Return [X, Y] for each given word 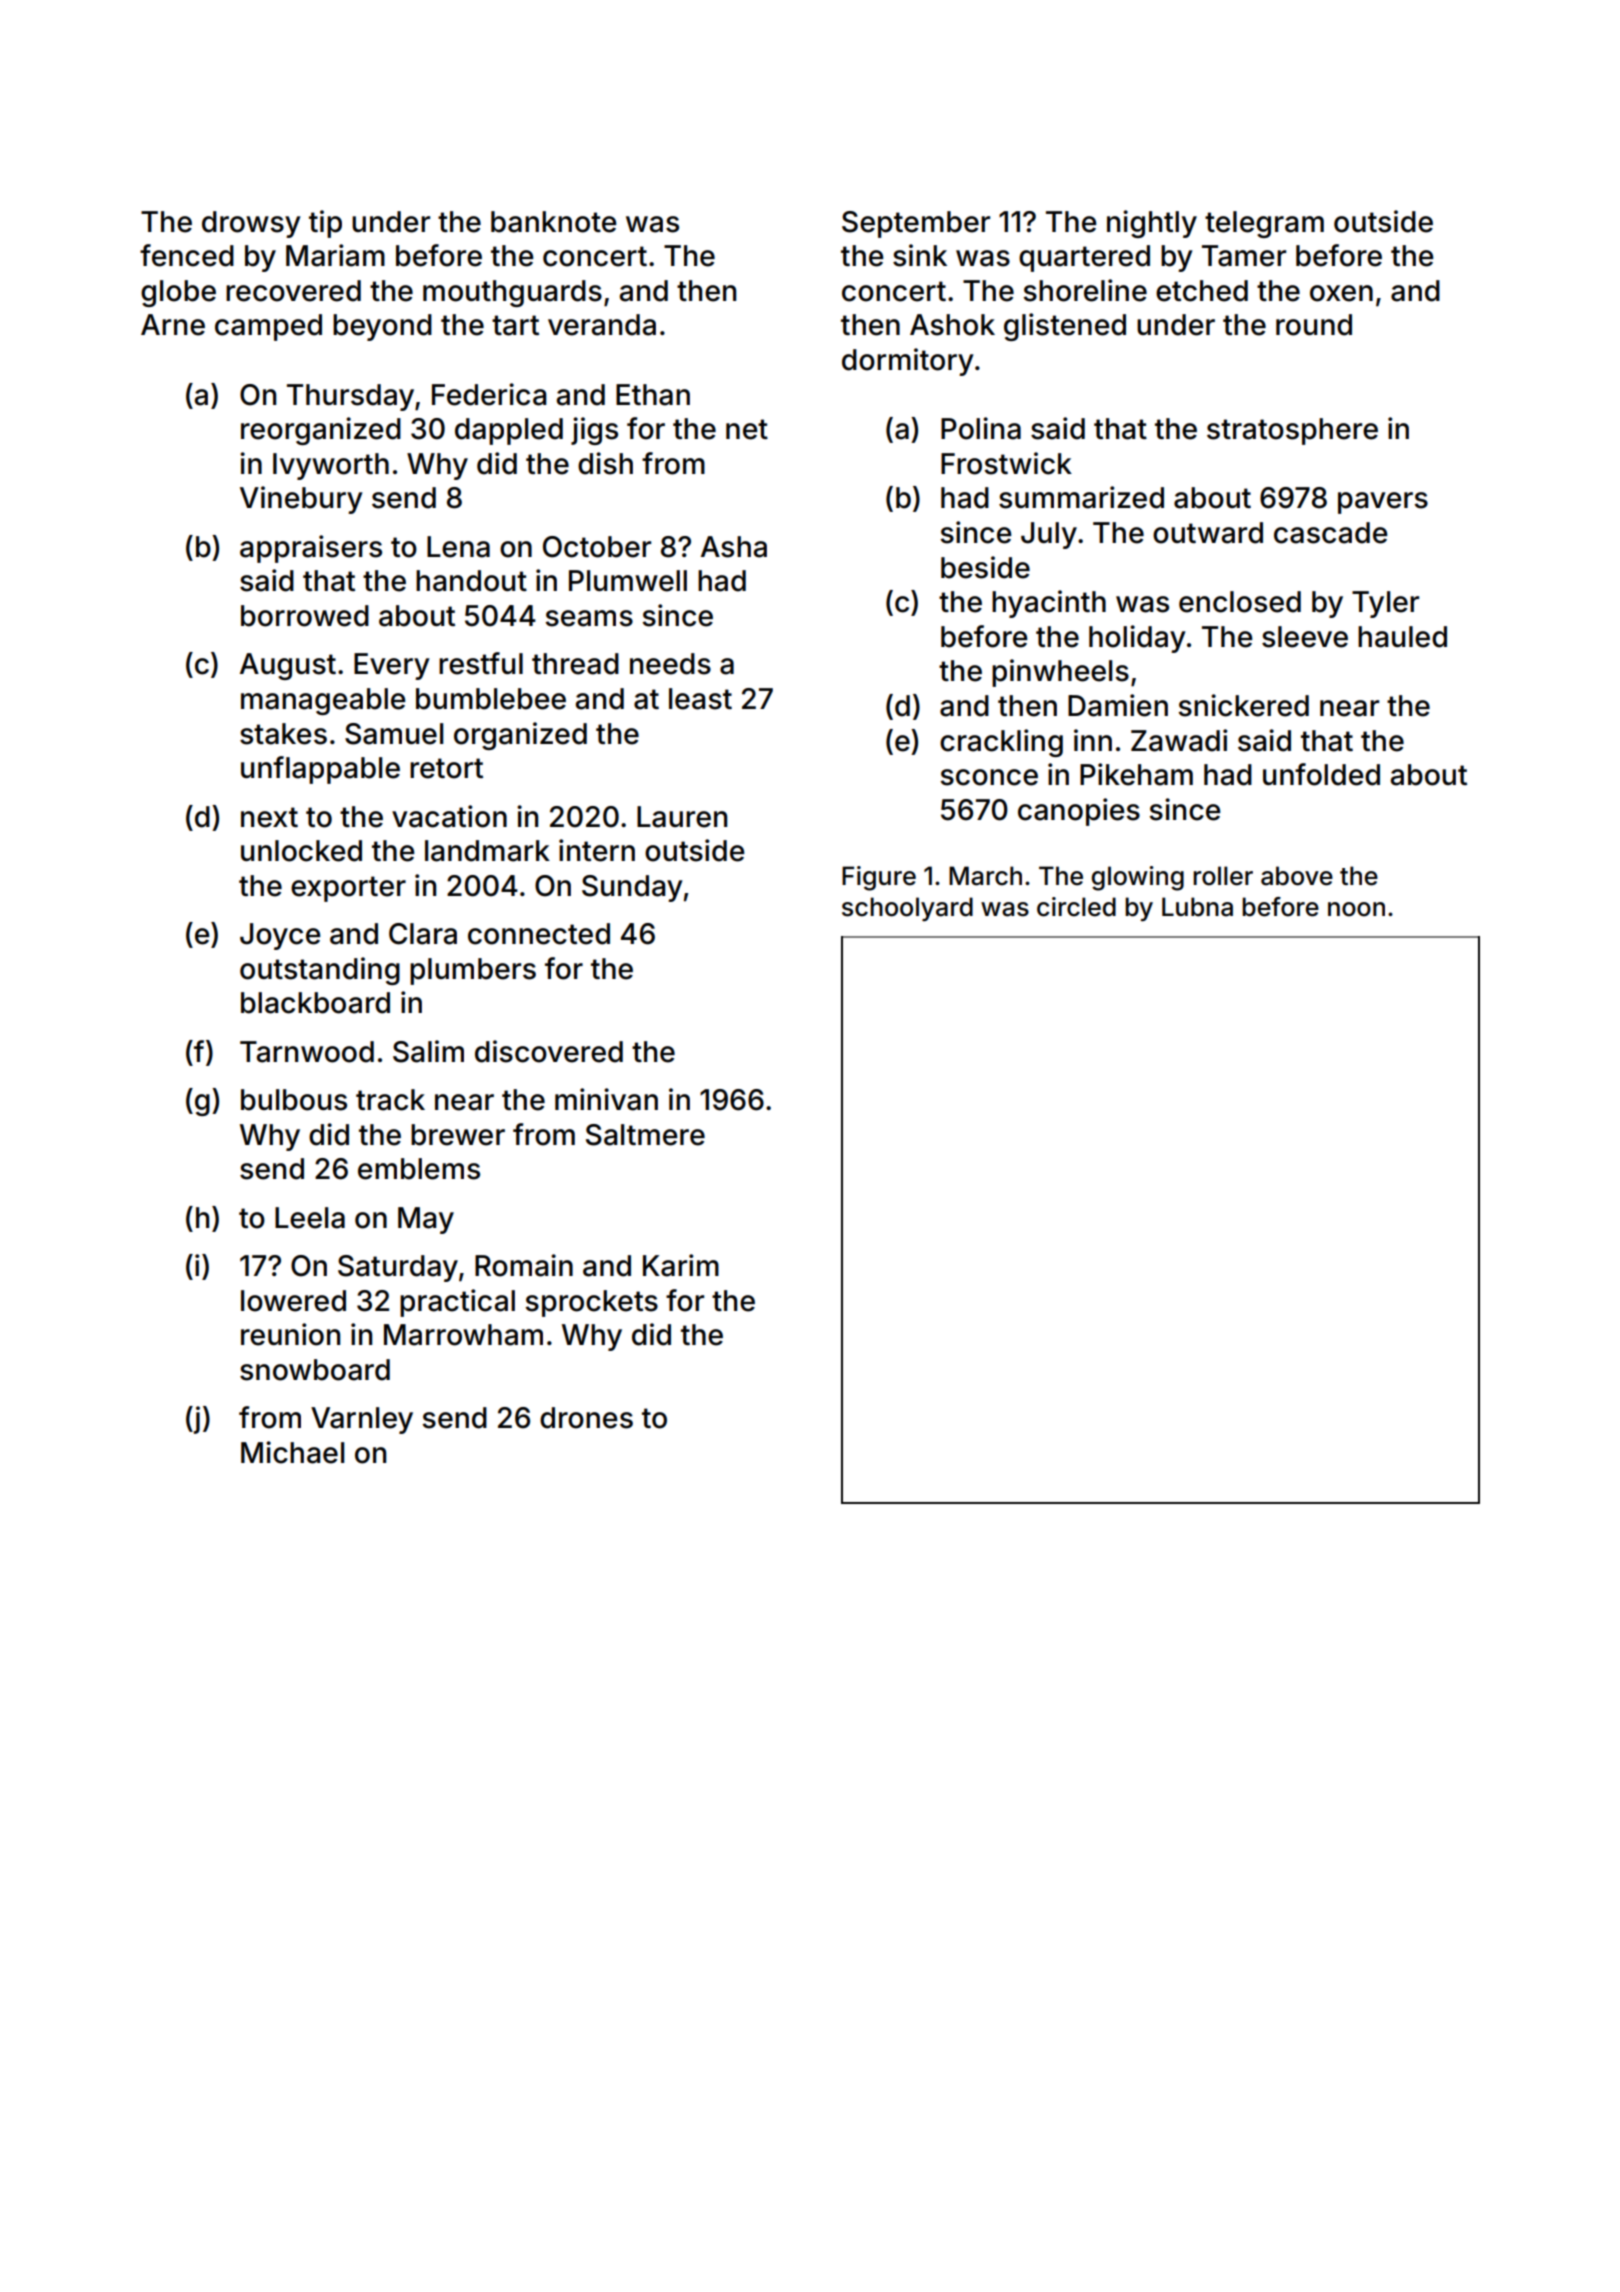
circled [1076, 907]
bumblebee [491, 699]
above [1297, 876]
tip [325, 224]
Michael [292, 1452]
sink [920, 255]
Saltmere [645, 1135]
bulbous [294, 1100]
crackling [1001, 743]
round [1314, 325]
